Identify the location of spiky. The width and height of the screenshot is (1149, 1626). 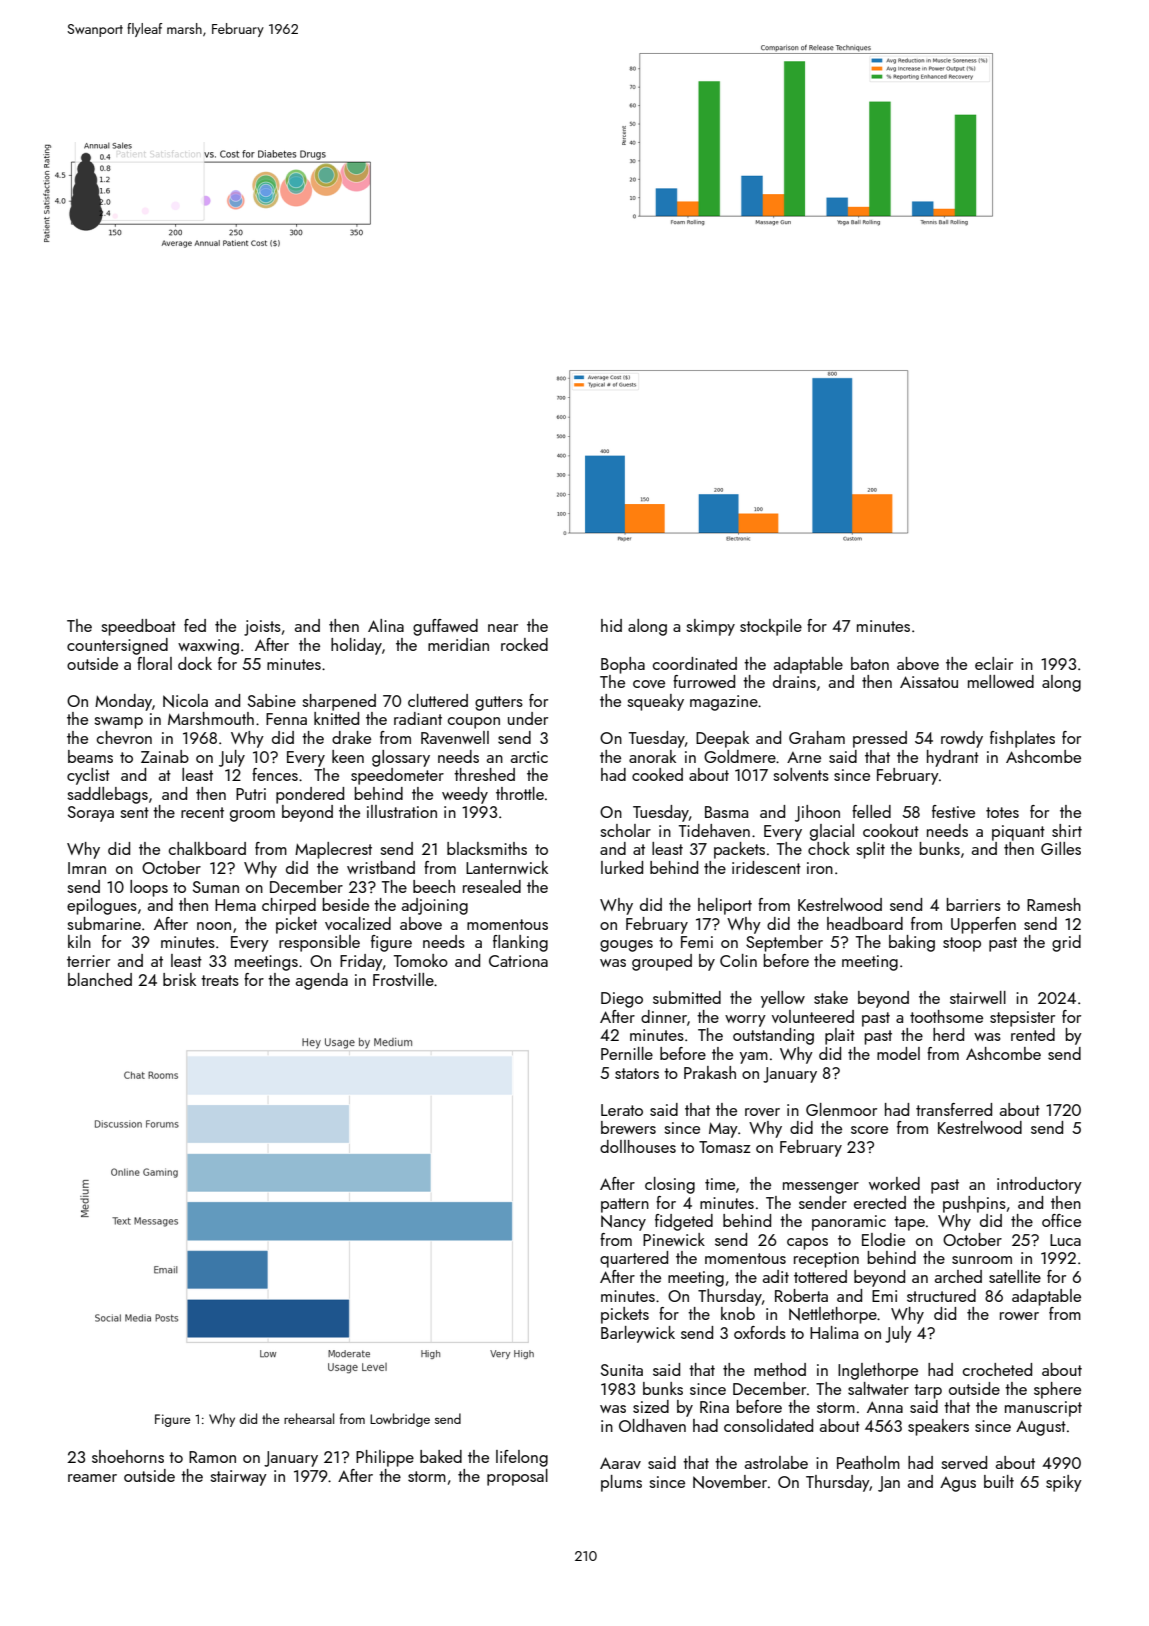
(1064, 1483).
